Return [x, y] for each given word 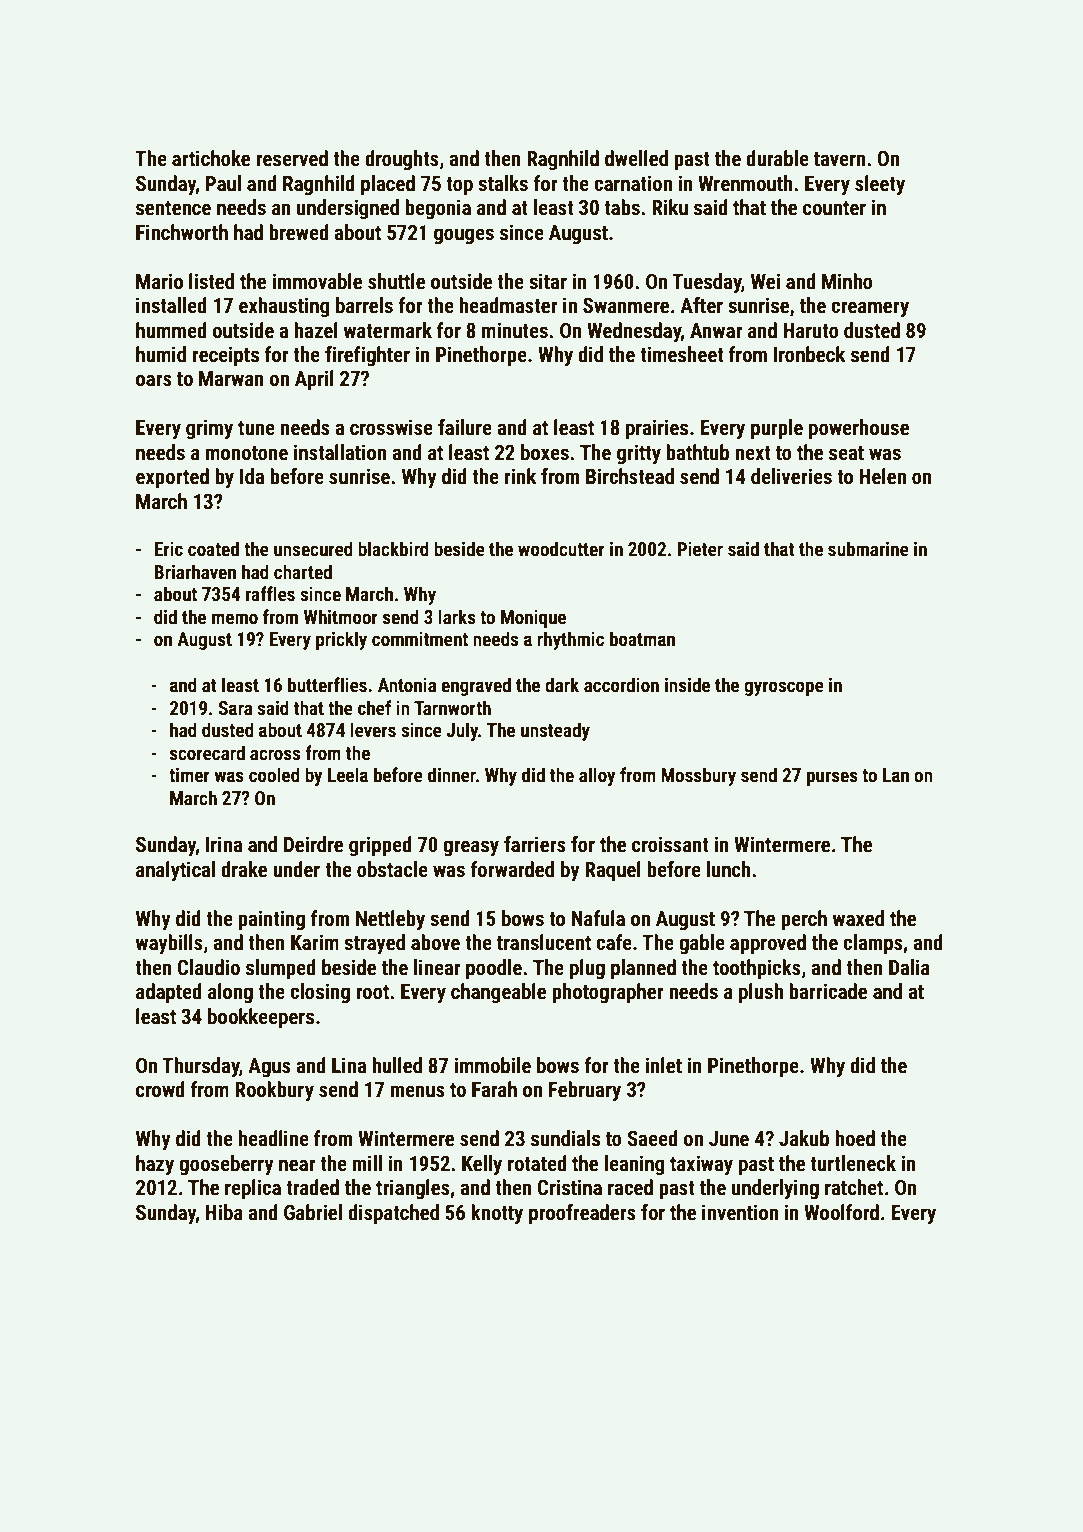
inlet [664, 1065]
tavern [840, 159]
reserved [292, 158]
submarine [868, 548]
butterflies [327, 684]
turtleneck [853, 1163]
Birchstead [630, 476]
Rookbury [274, 1091]
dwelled [636, 158]
